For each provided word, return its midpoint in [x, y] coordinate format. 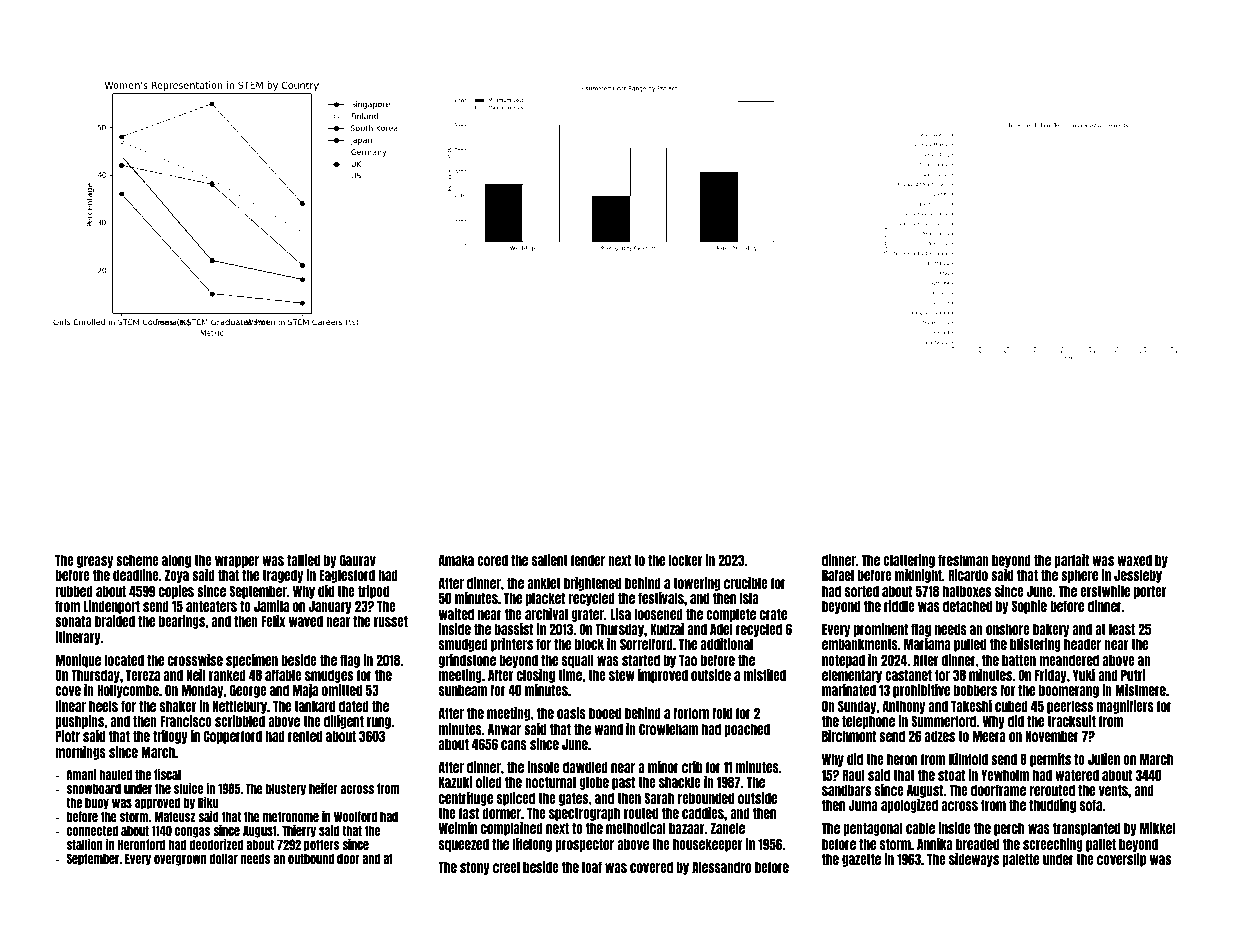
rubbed [74, 591]
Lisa [620, 614]
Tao [688, 660]
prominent [881, 630]
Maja [305, 691]
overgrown [180, 860]
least [1122, 629]
